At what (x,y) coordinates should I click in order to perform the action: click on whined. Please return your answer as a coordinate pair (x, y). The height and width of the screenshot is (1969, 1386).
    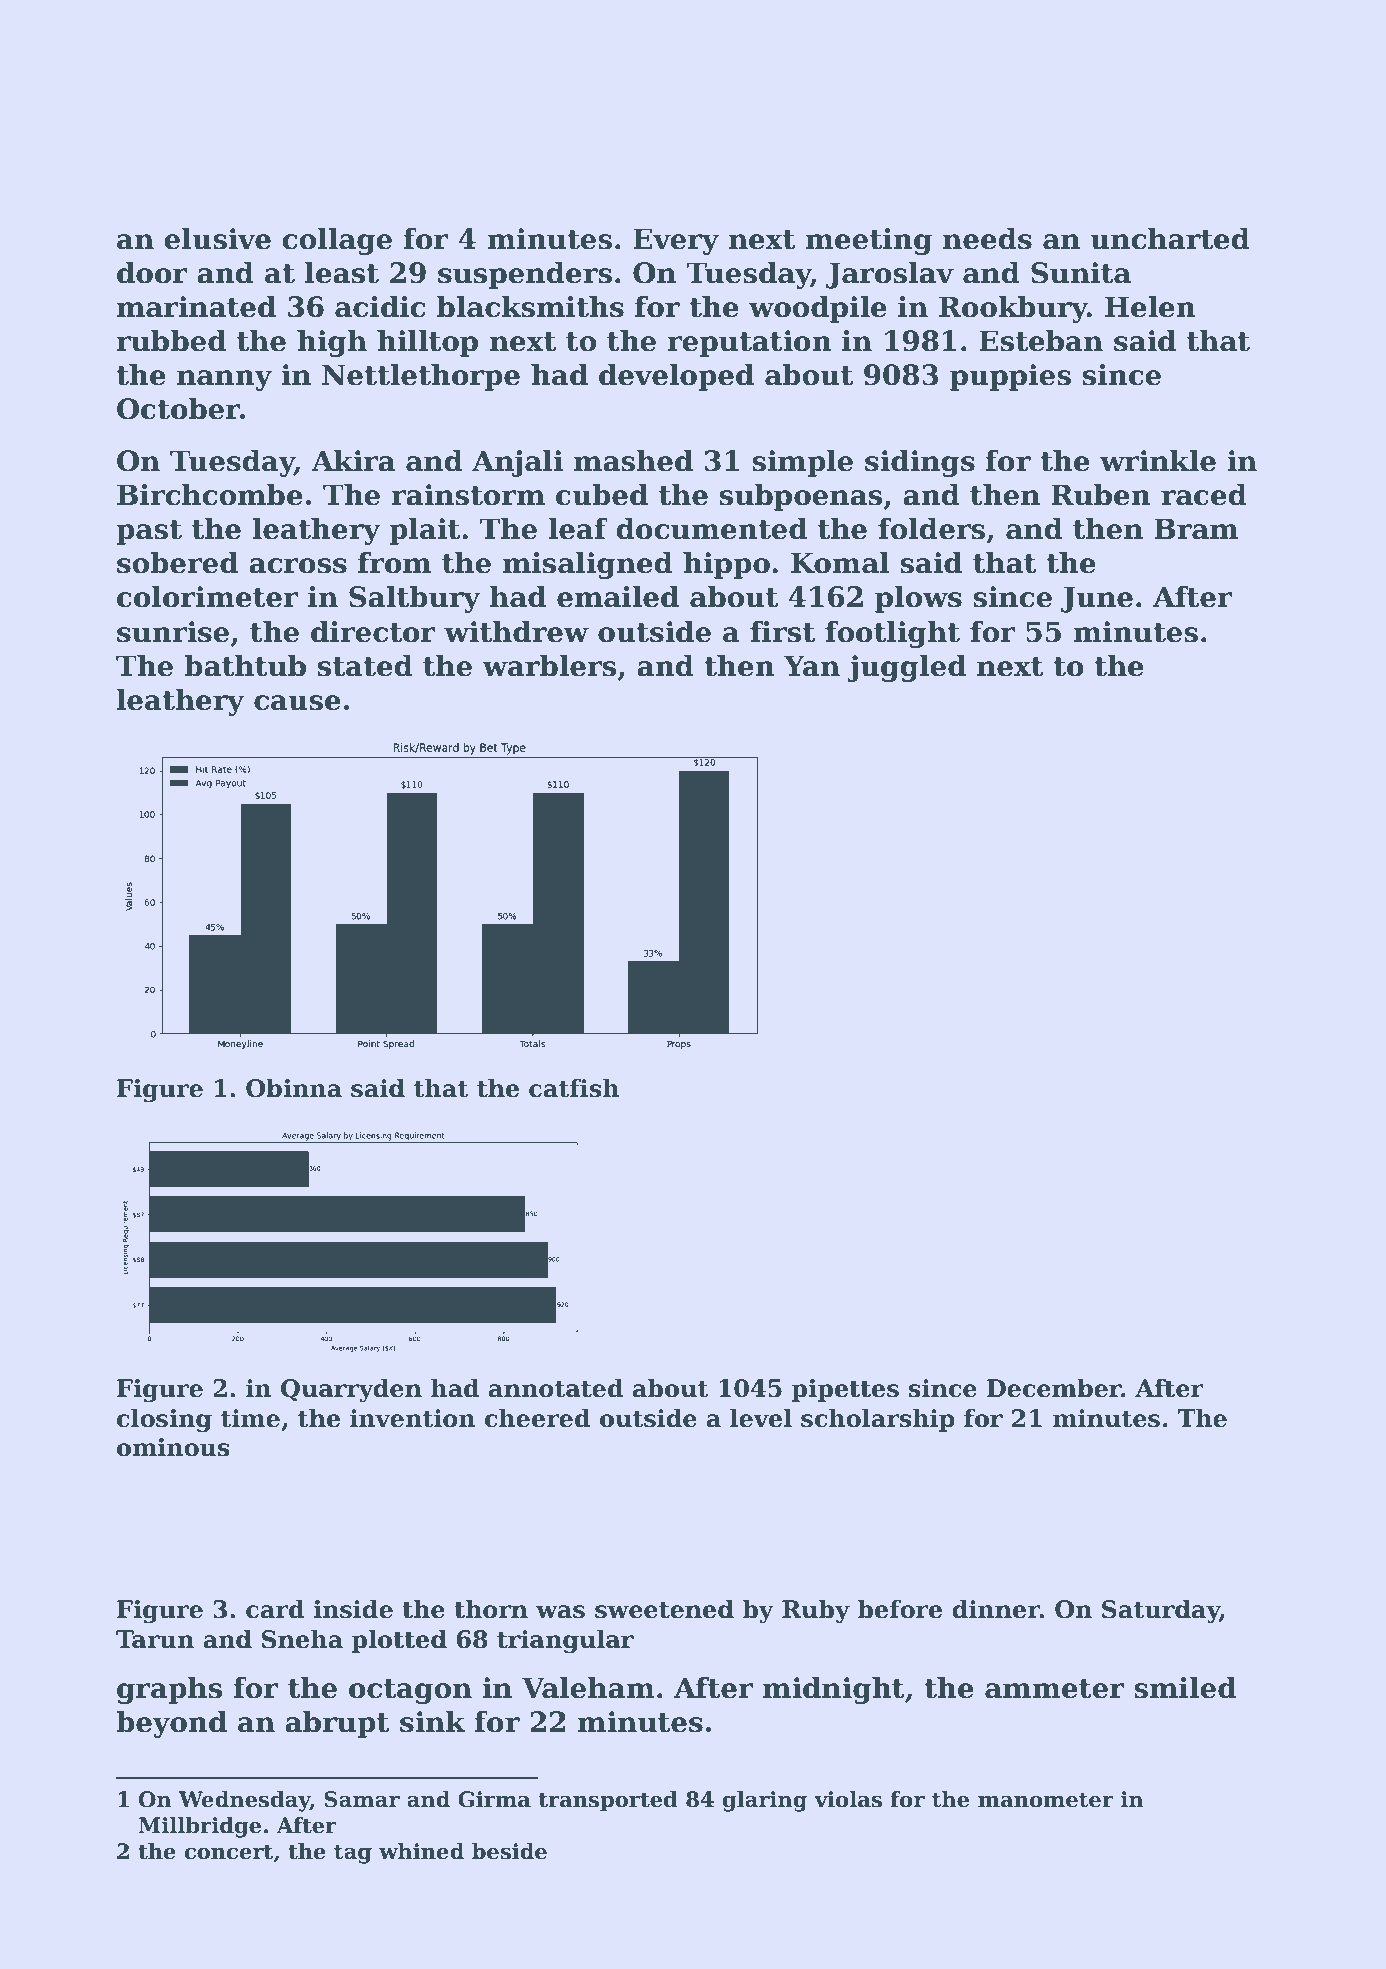
    Looking at the image, I should click on (421, 1851).
